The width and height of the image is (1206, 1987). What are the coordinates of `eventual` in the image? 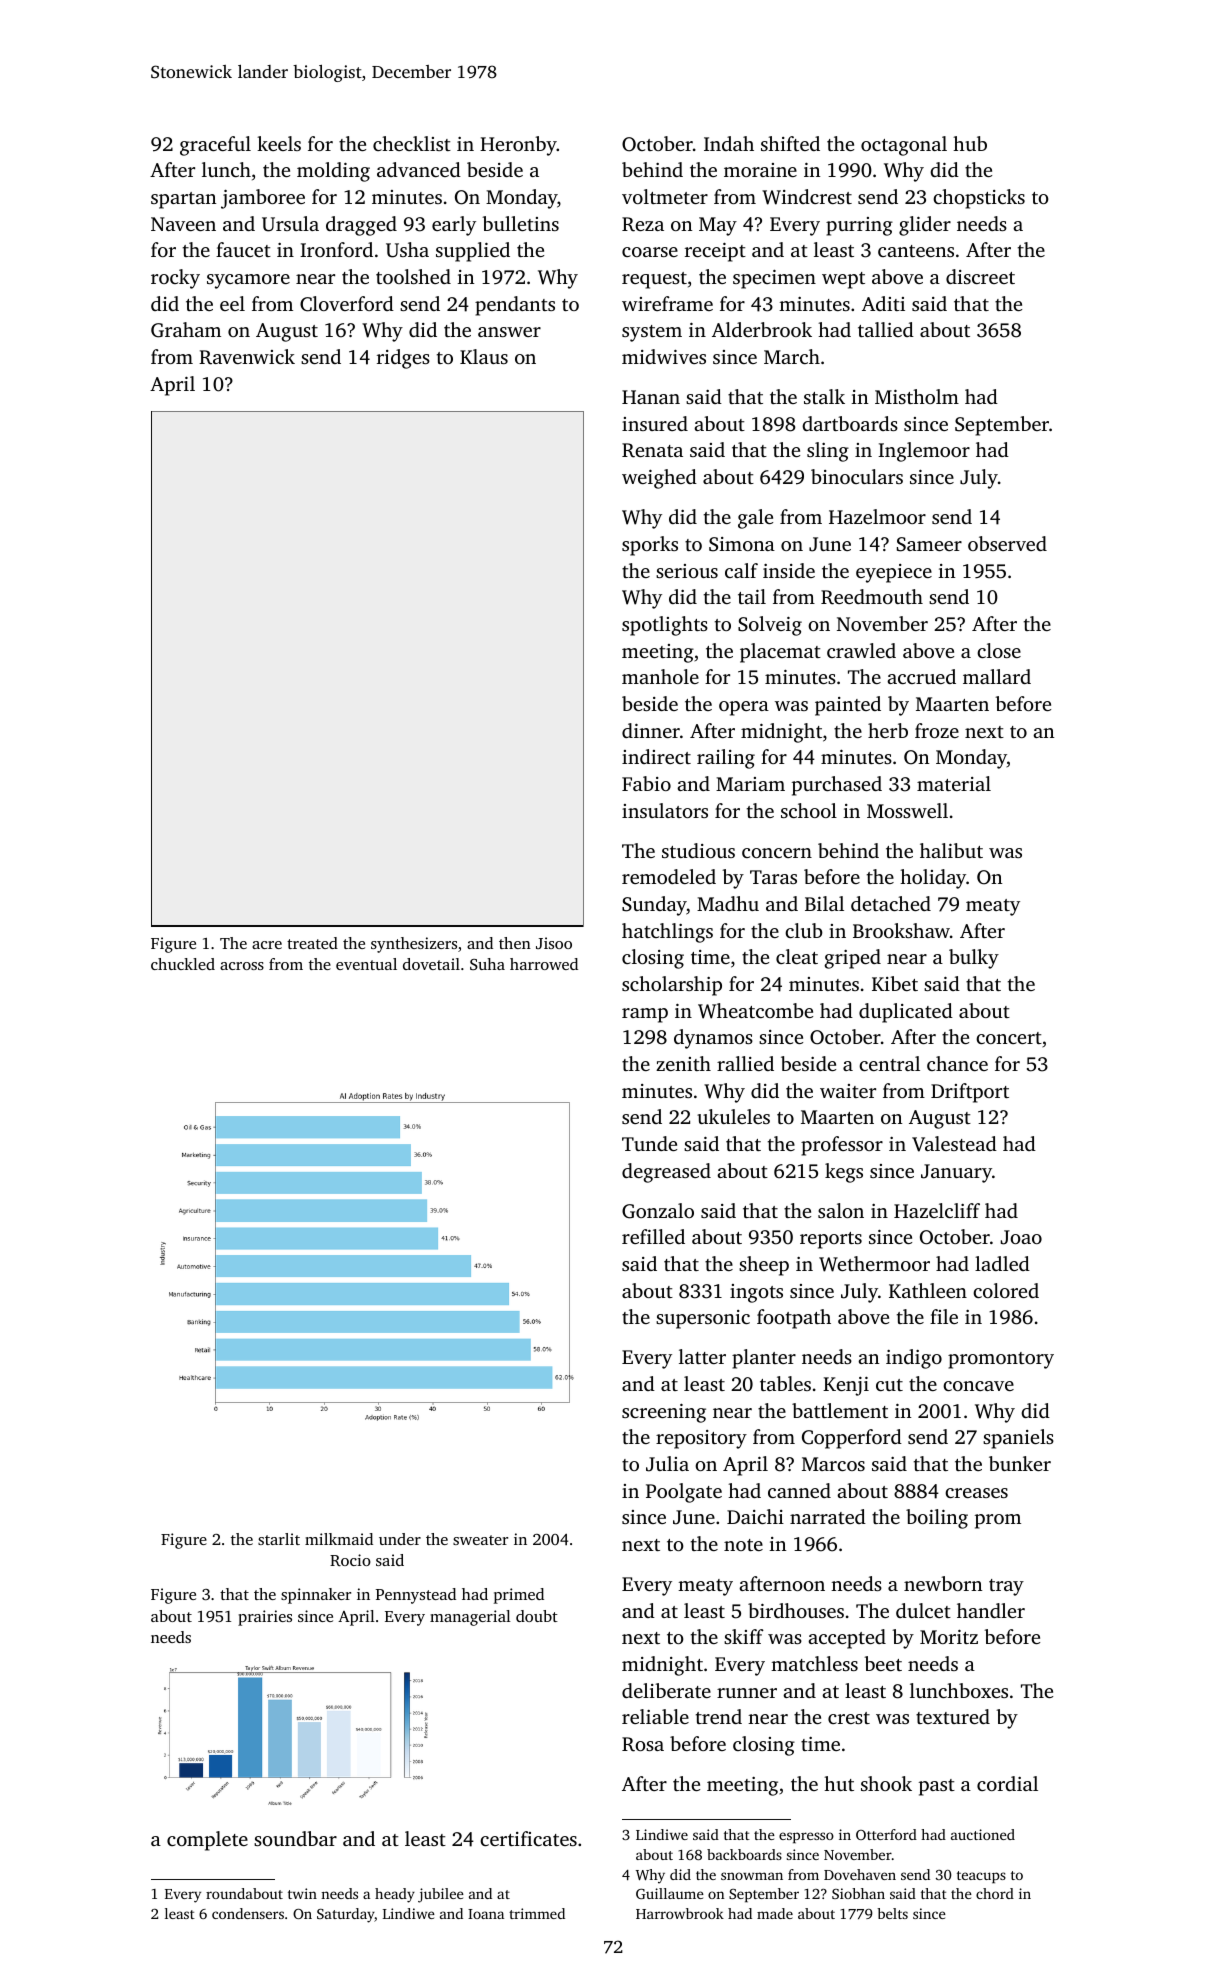 It's located at (366, 964).
